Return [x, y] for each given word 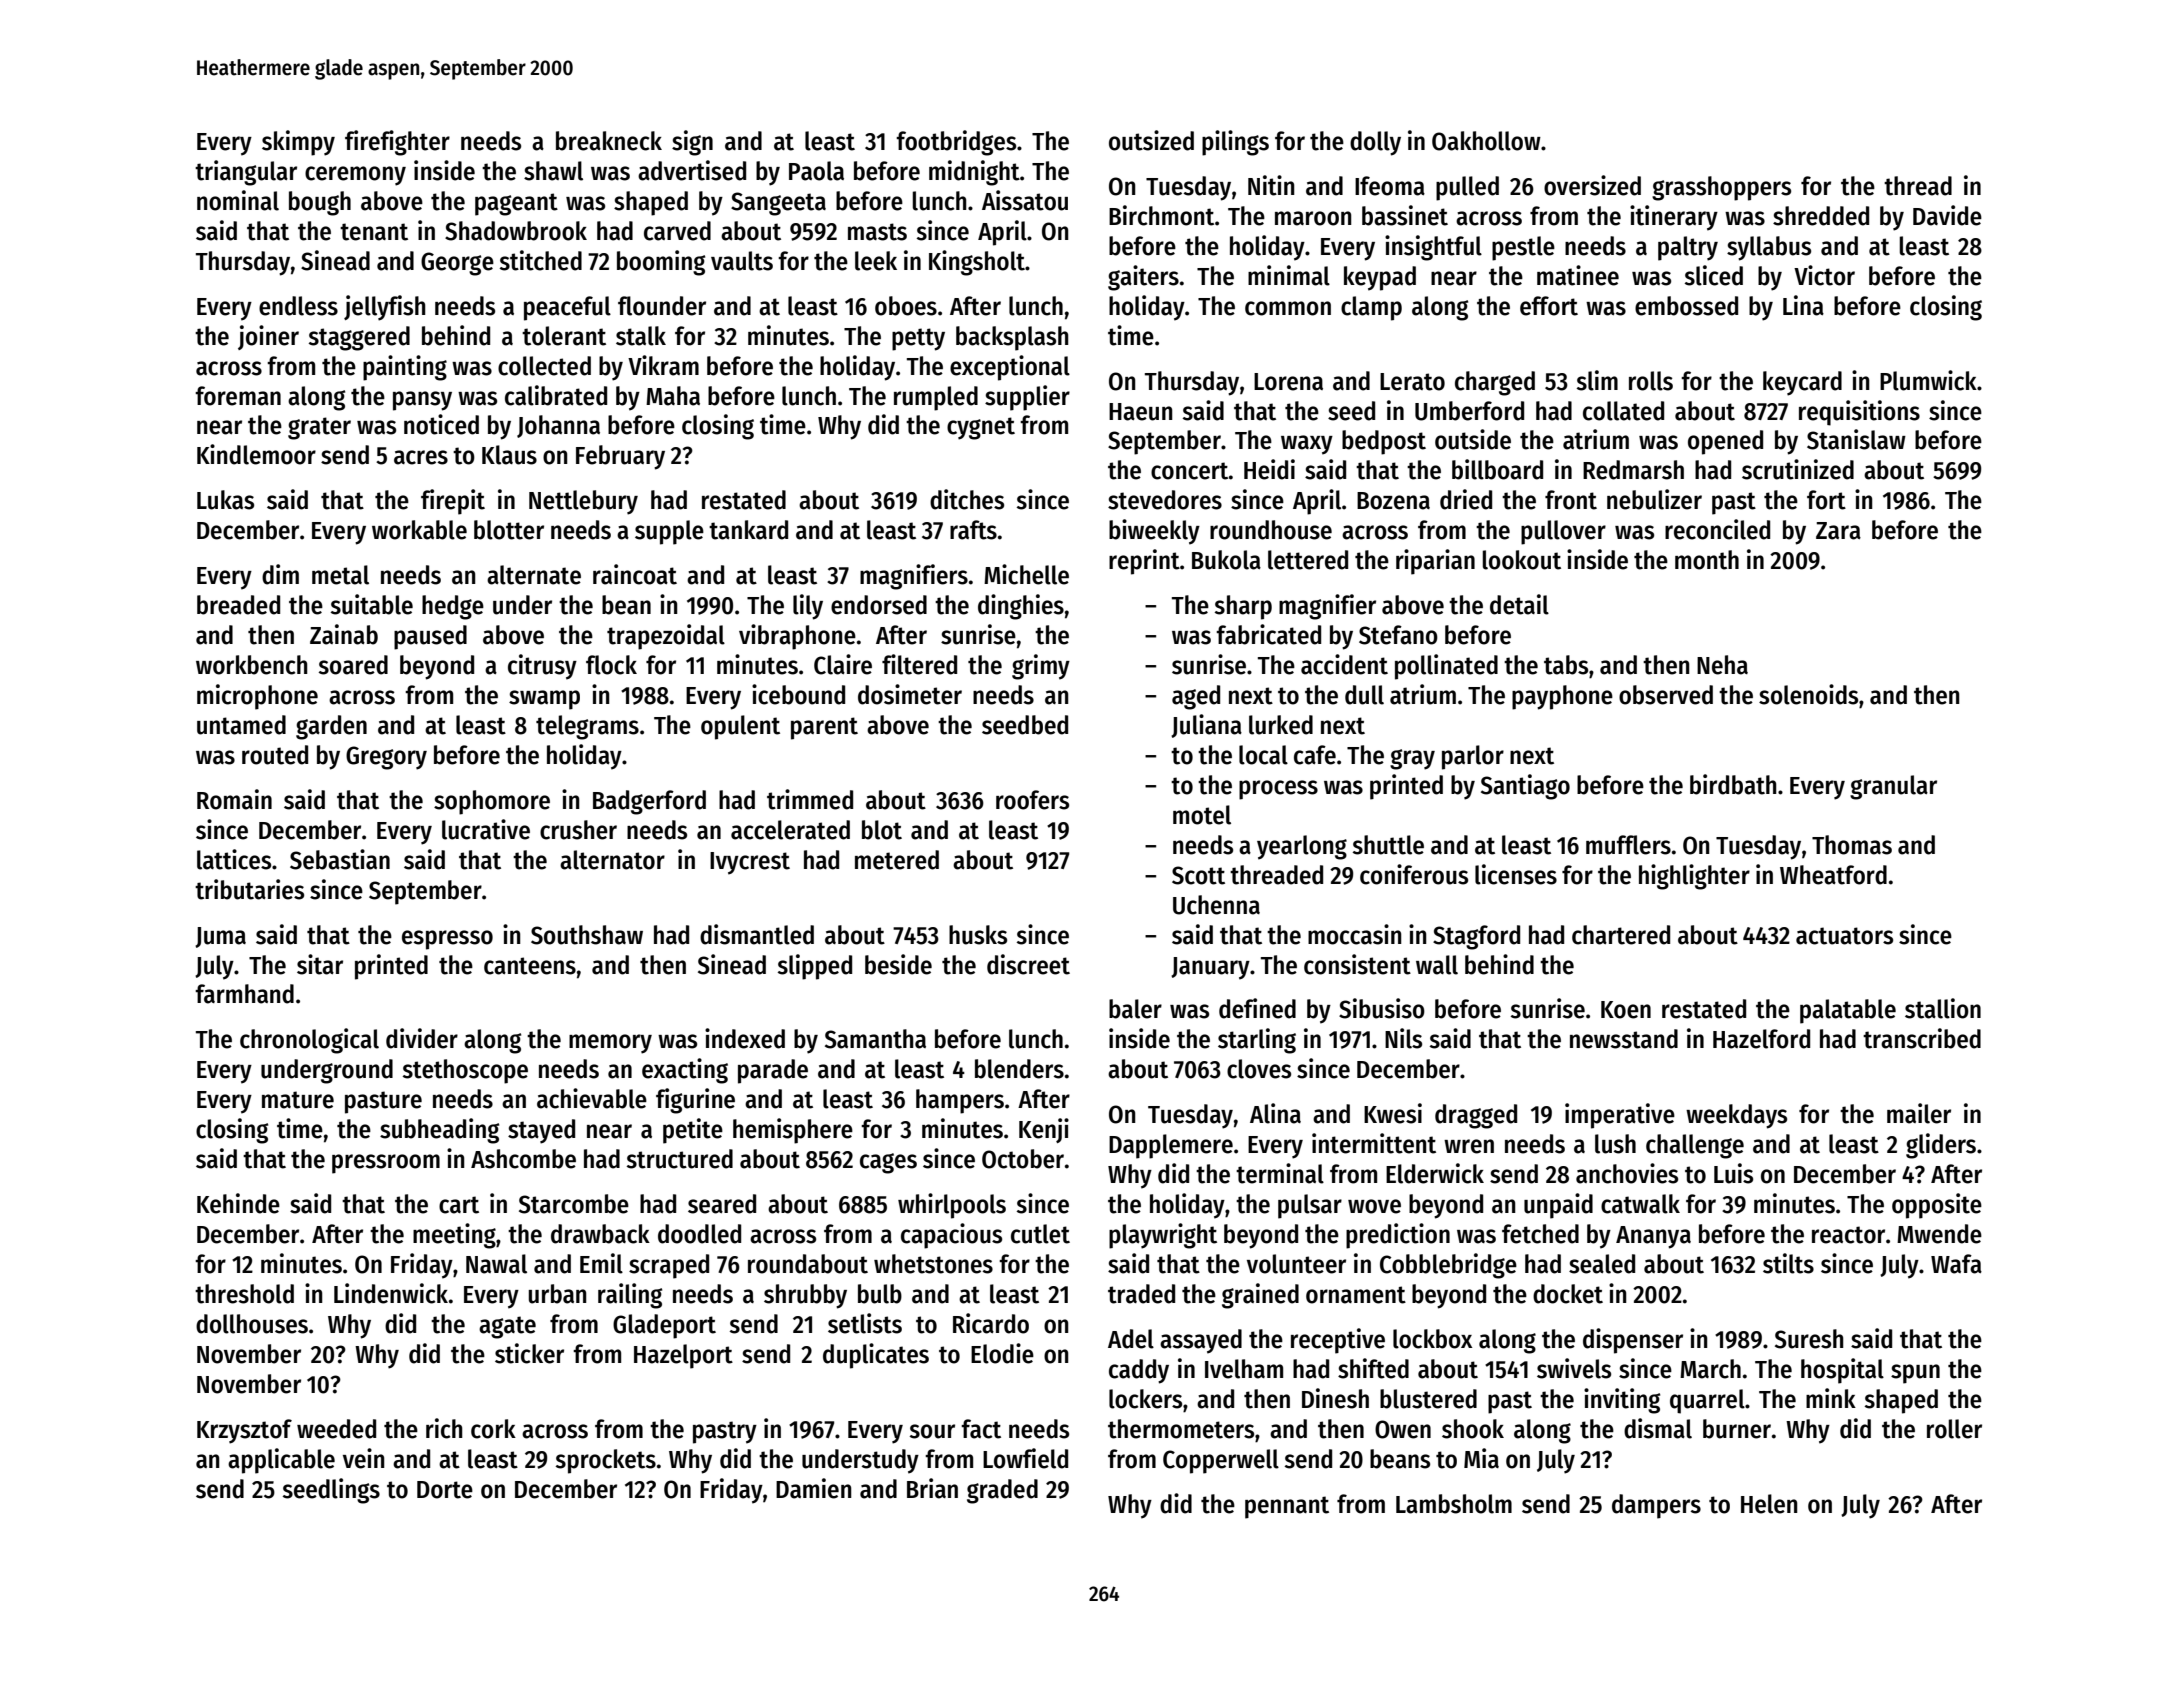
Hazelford [1761, 1039]
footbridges [956, 143]
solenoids [1808, 694]
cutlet [1040, 1234]
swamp [544, 700]
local [1263, 755]
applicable [281, 1461]
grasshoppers [1721, 188]
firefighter [397, 143]
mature [298, 1100]
